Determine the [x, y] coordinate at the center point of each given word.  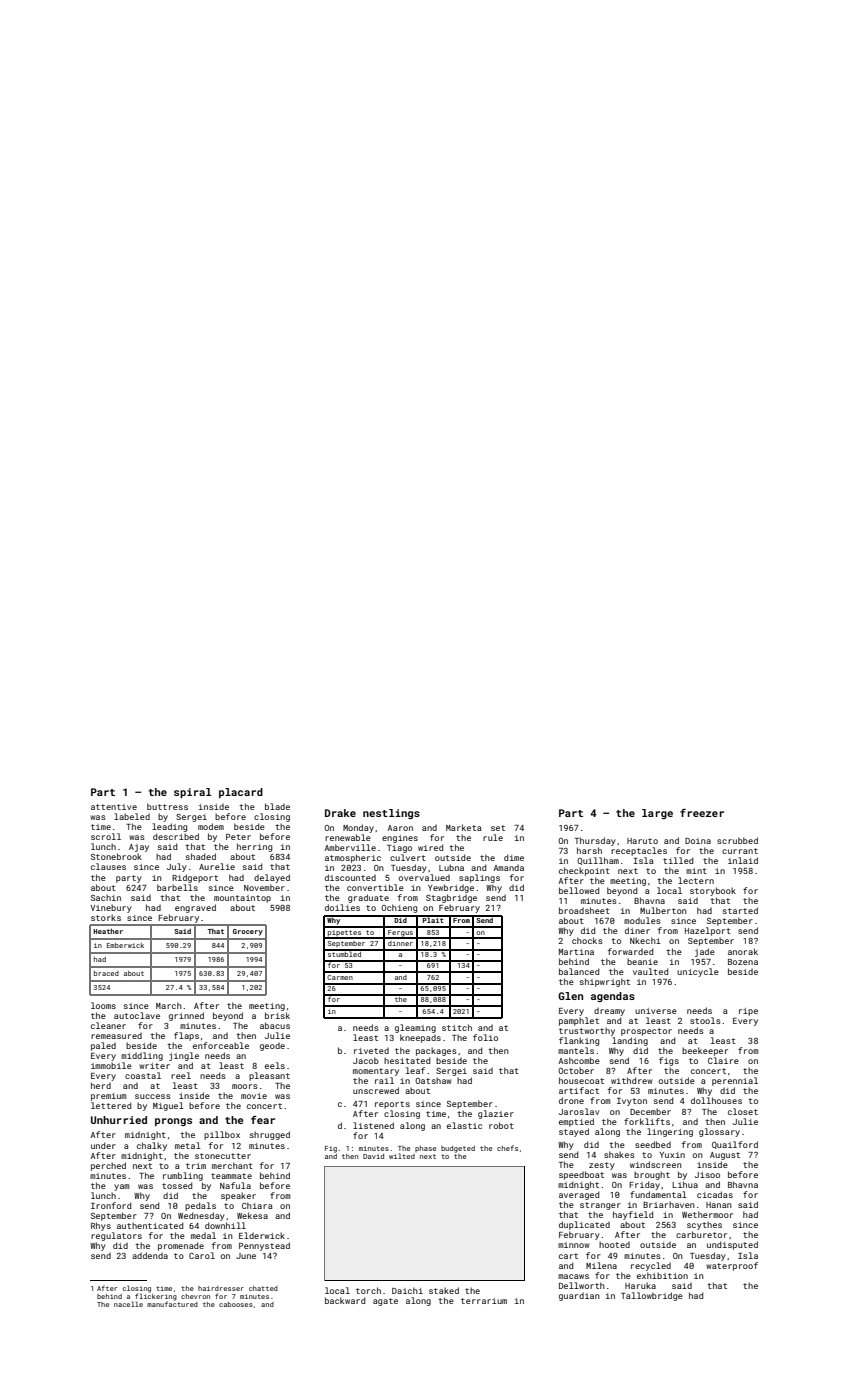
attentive [114, 807]
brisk [277, 1015]
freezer [702, 812]
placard [241, 793]
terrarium [484, 1301]
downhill [225, 1225]
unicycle [698, 972]
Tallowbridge [652, 1296]
